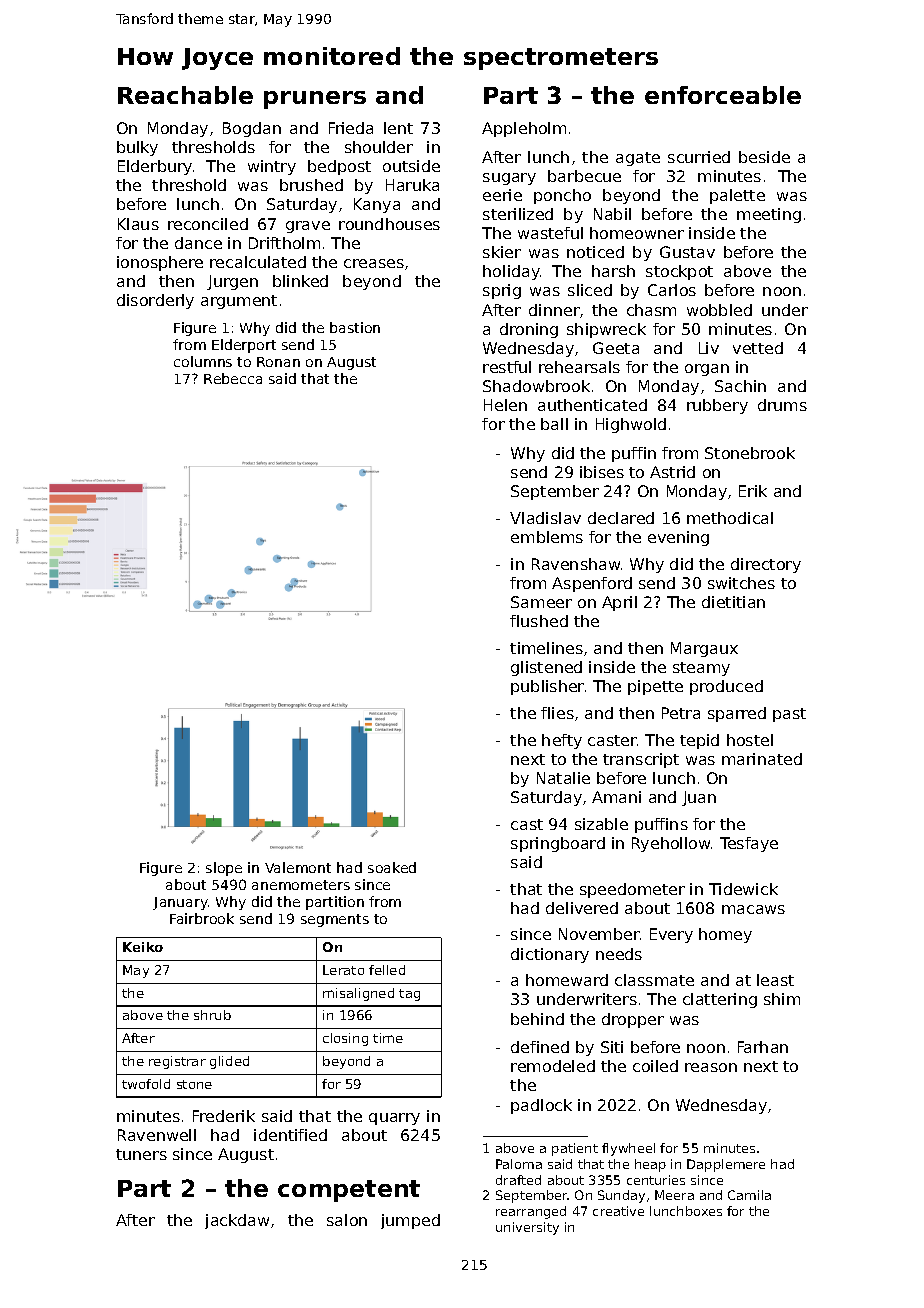 Image resolution: width=924 pixels, height=1308 pixels. I want to click on jumped, so click(410, 1221).
